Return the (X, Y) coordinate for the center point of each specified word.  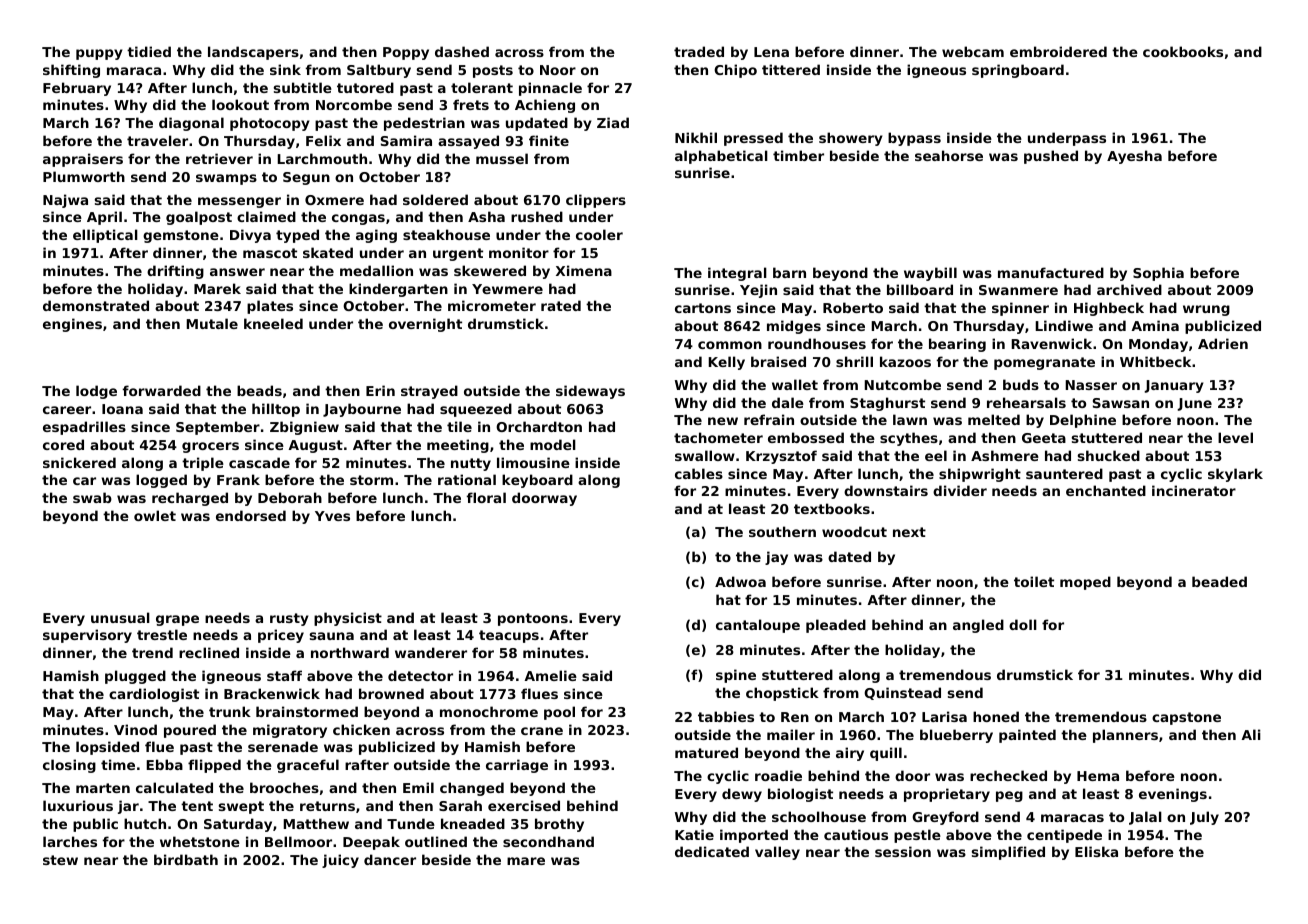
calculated (174, 787)
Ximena (584, 270)
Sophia (1158, 274)
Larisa (944, 716)
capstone (1186, 718)
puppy (99, 54)
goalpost (199, 218)
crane (542, 731)
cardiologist (154, 695)
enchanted (1106, 490)
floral (486, 497)
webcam (973, 51)
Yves (332, 516)
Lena (771, 52)
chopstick (782, 694)
